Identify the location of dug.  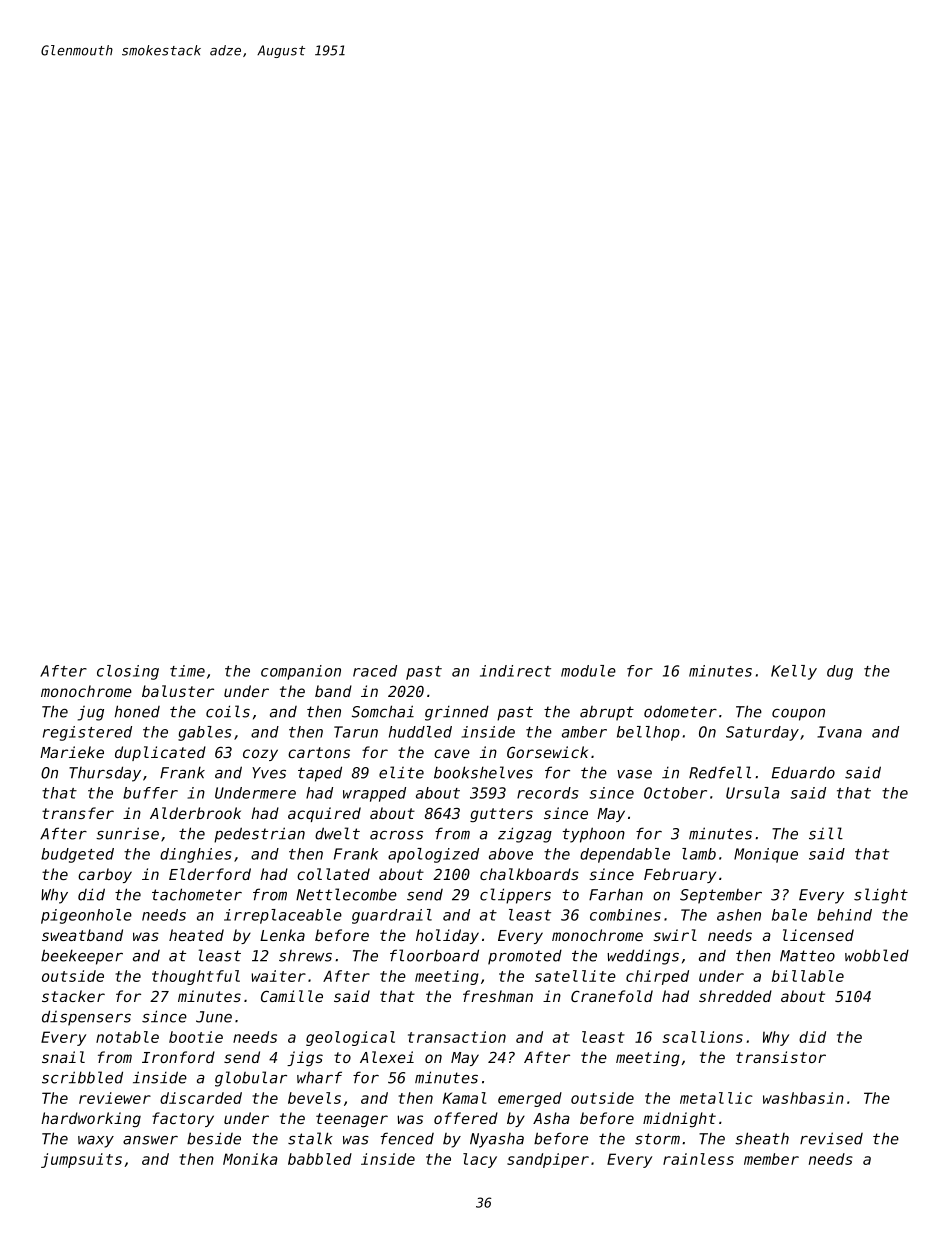
(840, 672).
